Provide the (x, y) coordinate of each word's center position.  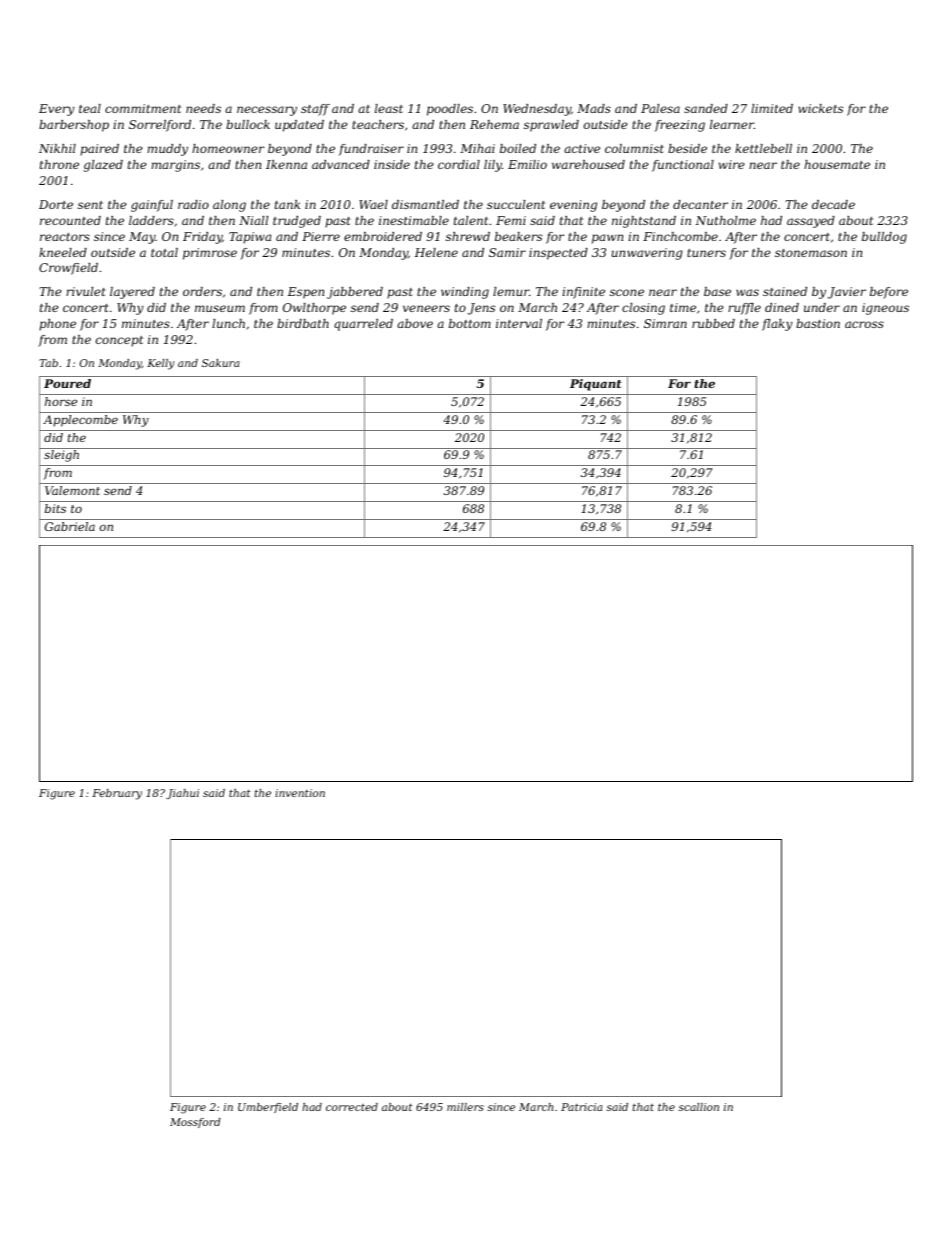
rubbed (713, 323)
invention (300, 793)
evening (573, 206)
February (117, 794)
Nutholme (725, 220)
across (864, 324)
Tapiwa (250, 238)
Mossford (195, 1123)
